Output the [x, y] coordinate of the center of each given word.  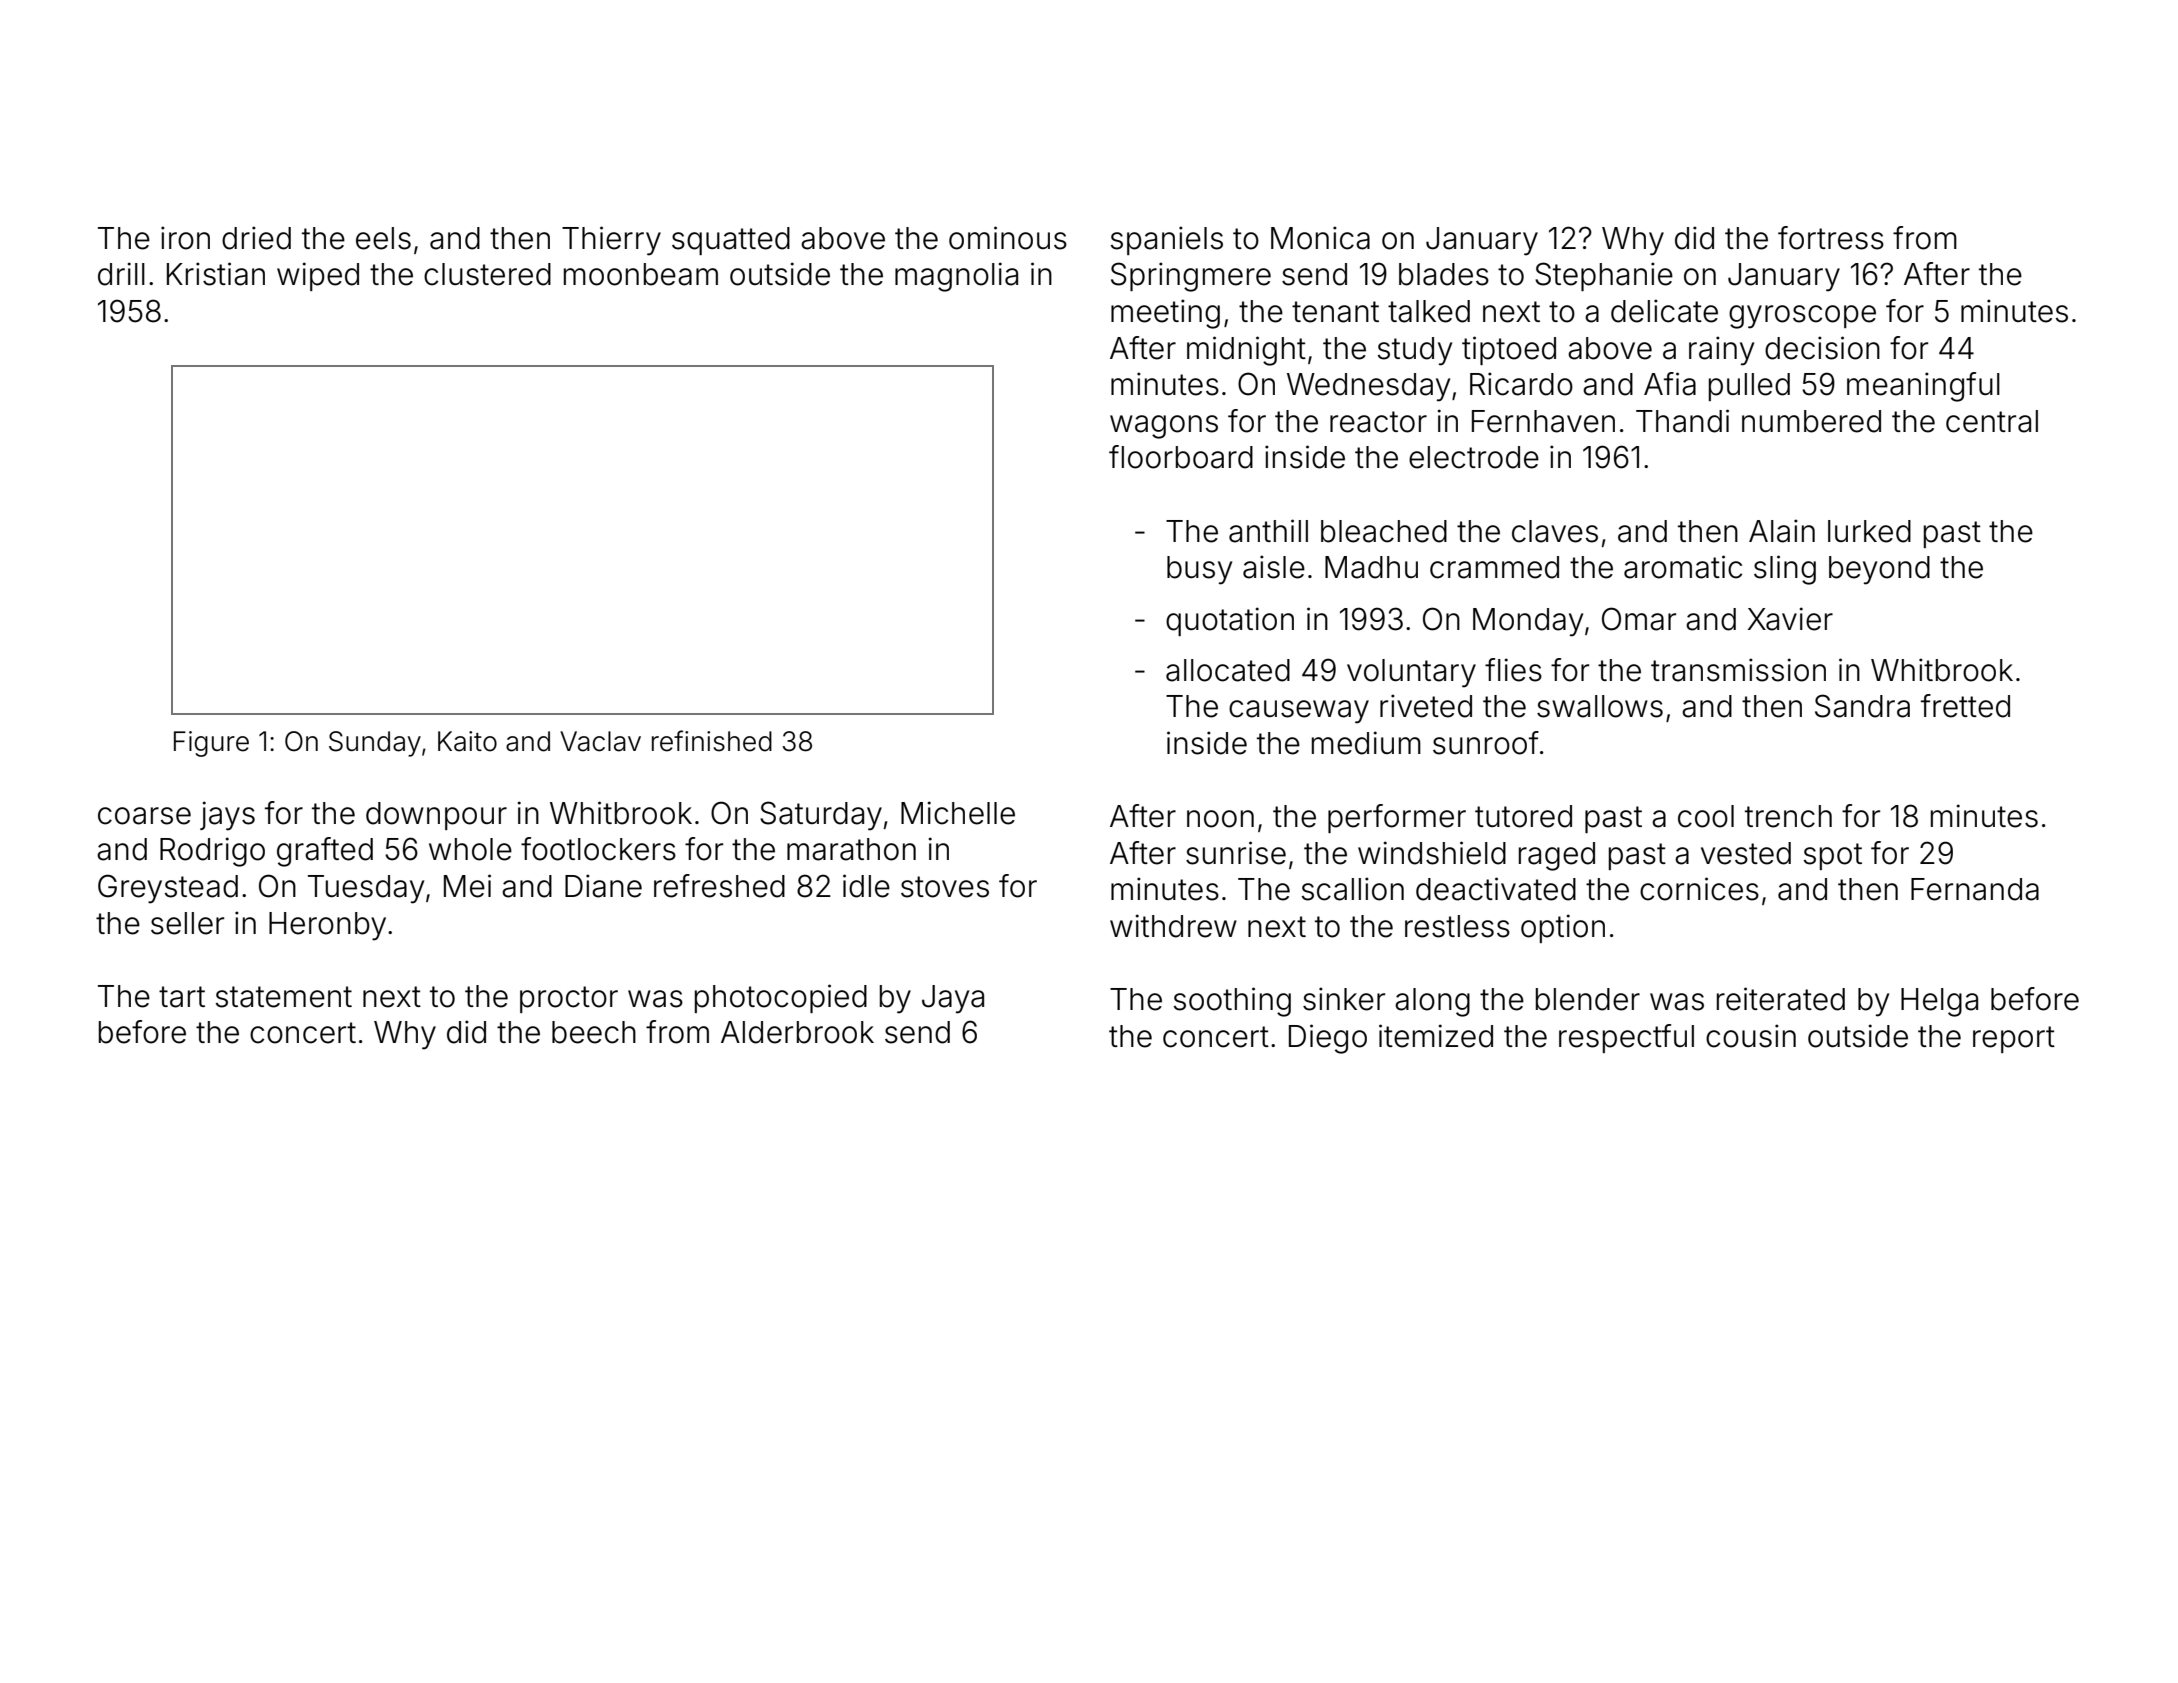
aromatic [1683, 567]
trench [1788, 816]
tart [182, 997]
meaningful [1923, 387]
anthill [1268, 531]
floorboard [1181, 457]
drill [121, 274]
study [1415, 351]
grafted [325, 852]
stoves [945, 887]
